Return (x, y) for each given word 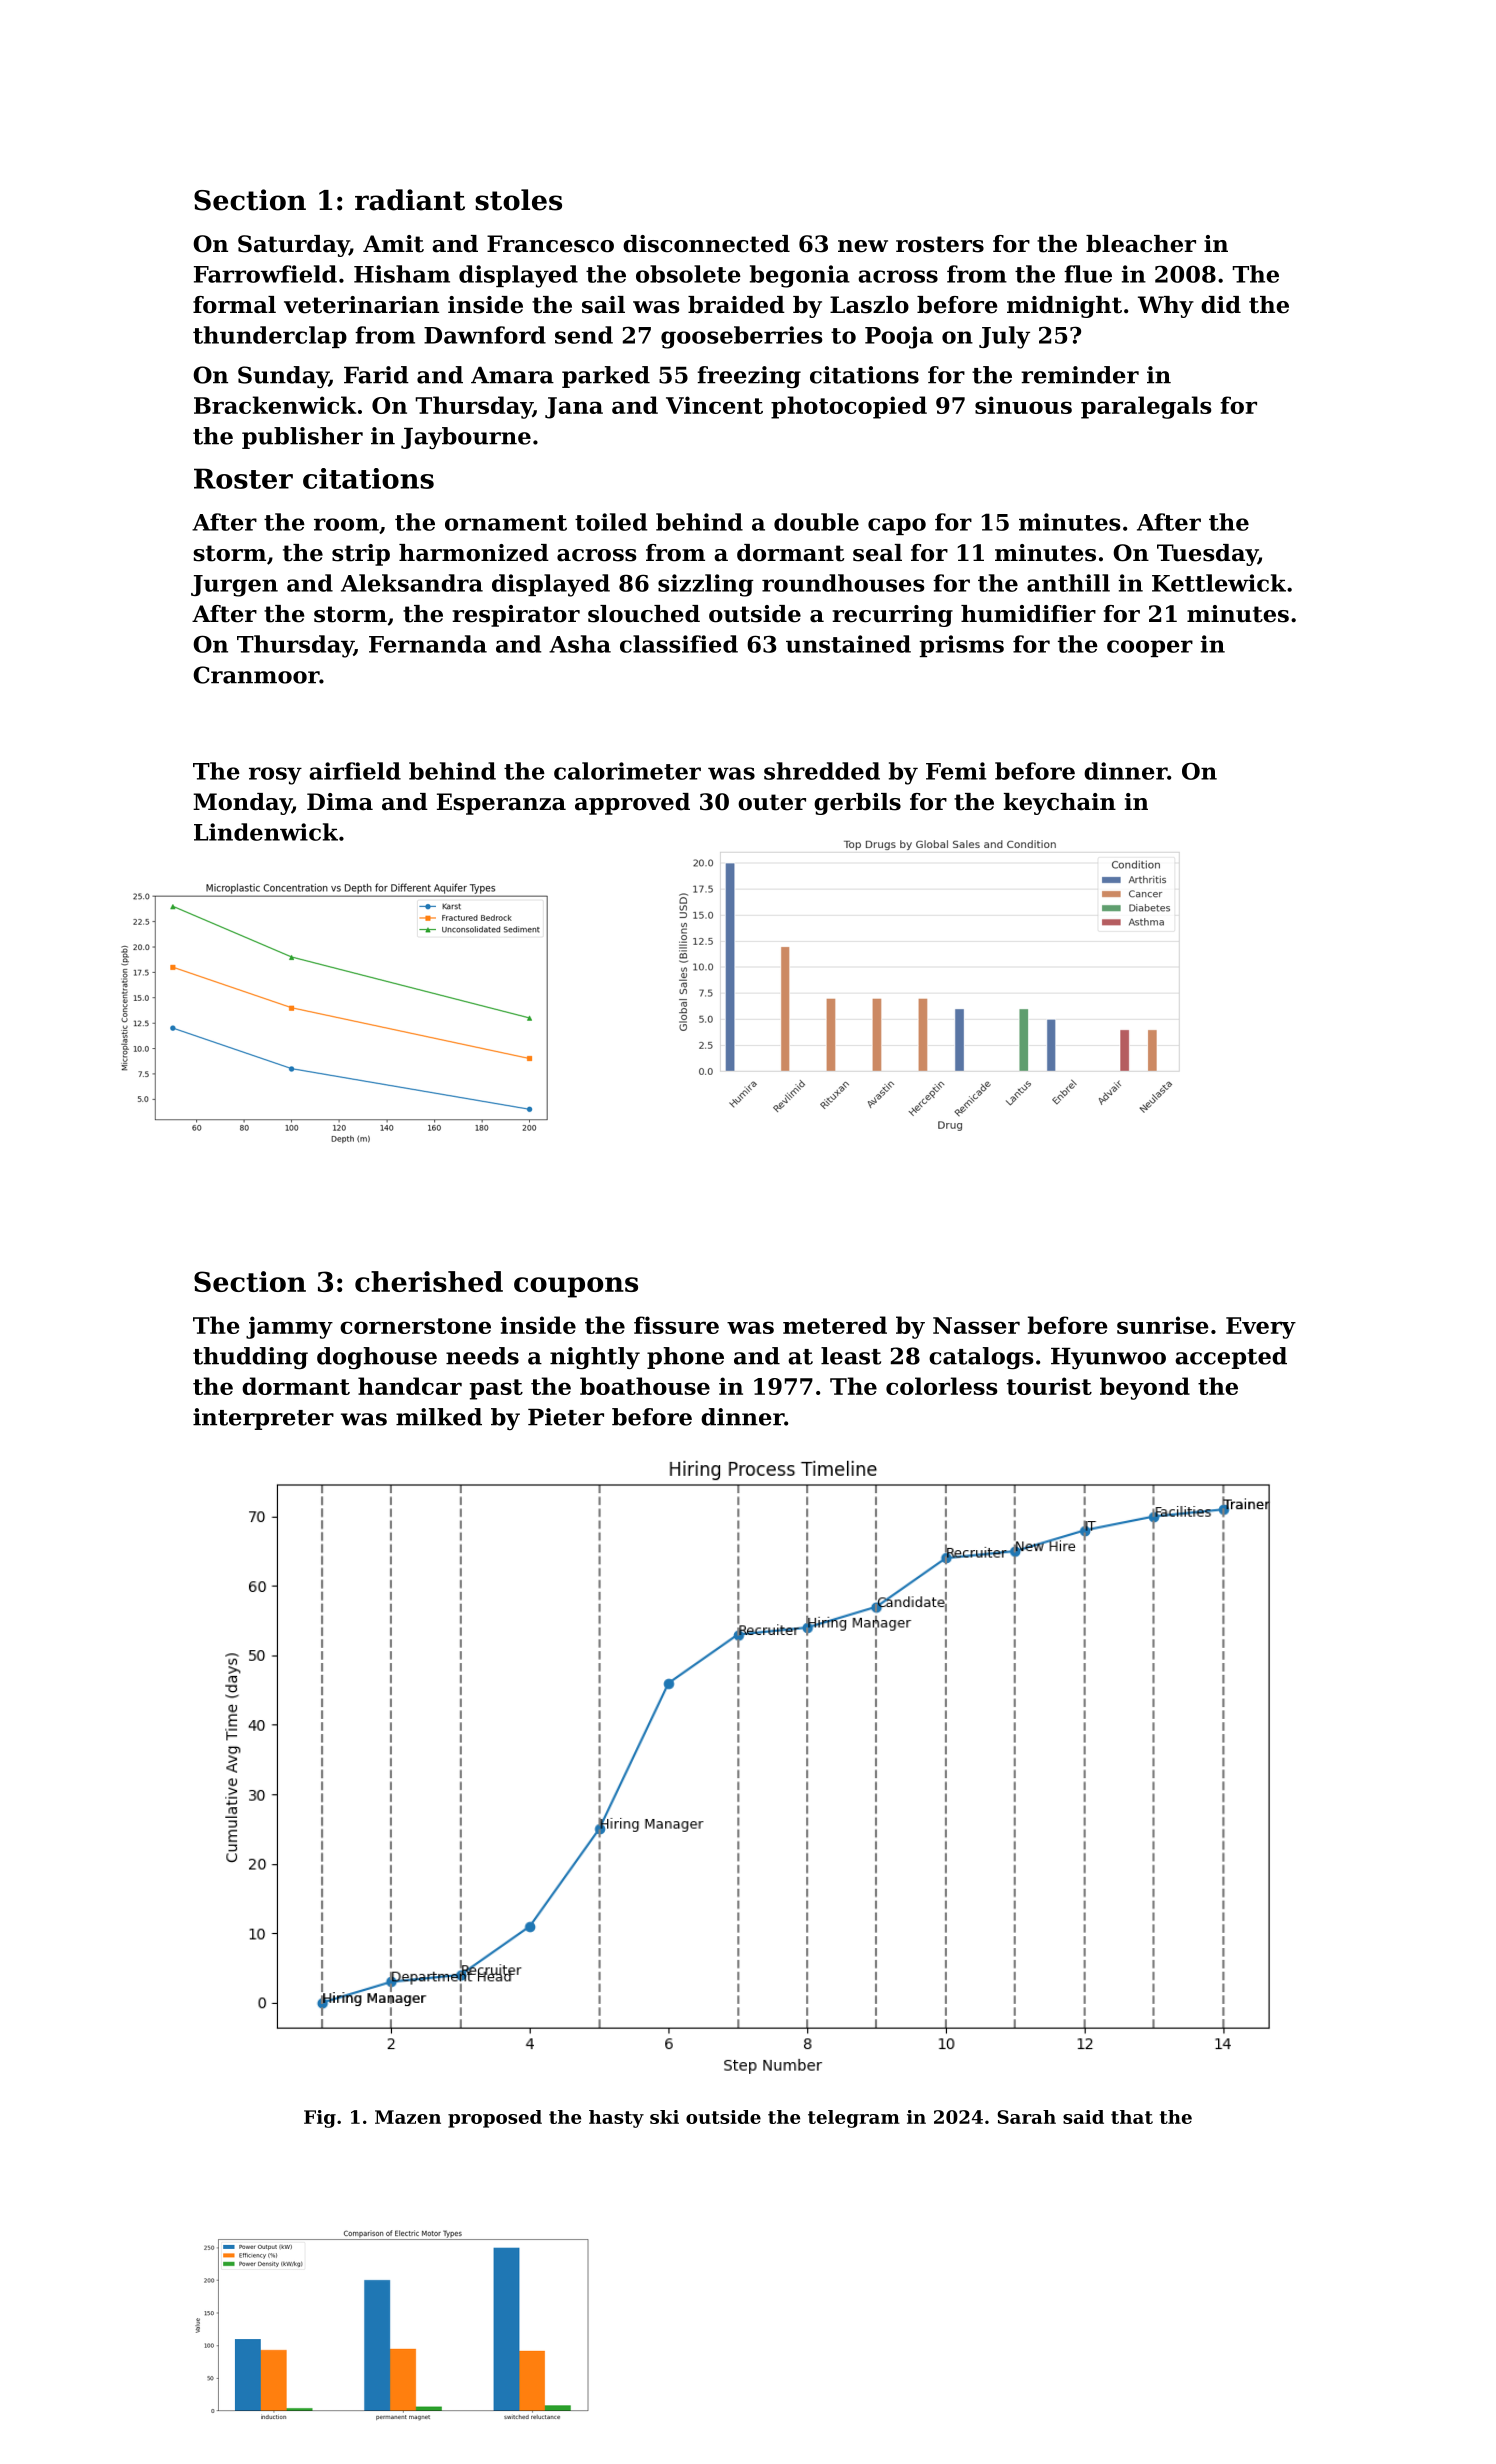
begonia (800, 276)
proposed (495, 2119)
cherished (429, 1281)
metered (835, 1325)
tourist (1049, 1386)
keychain (1060, 804)
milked (439, 1417)
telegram (854, 2119)
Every (1261, 1328)
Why (1166, 307)
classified (679, 644)
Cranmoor (256, 675)
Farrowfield (265, 274)
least (851, 1356)
